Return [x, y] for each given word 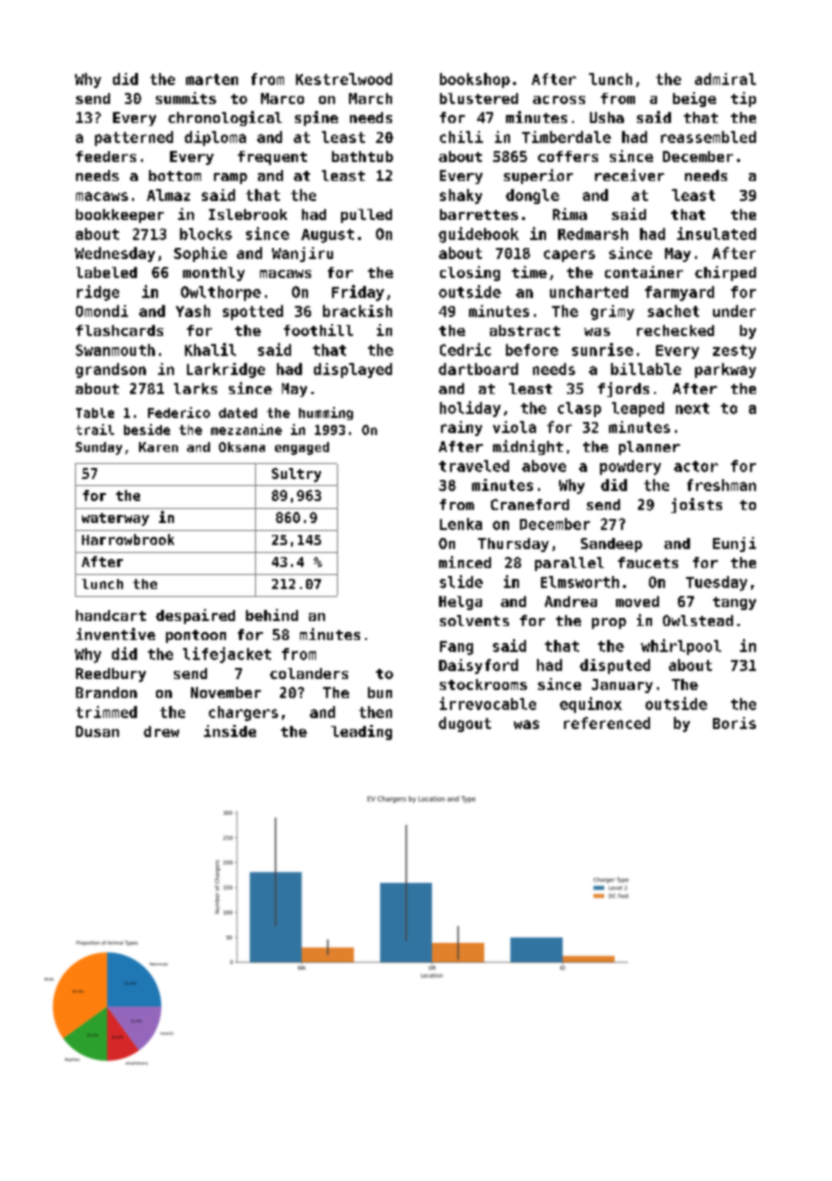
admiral [725, 79]
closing [470, 273]
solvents [474, 620]
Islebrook [248, 214]
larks [195, 388]
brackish [357, 311]
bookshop [475, 80]
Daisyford [478, 666]
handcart [111, 615]
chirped [725, 273]
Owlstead [698, 620]
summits [186, 98]
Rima [570, 214]
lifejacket [227, 655]
